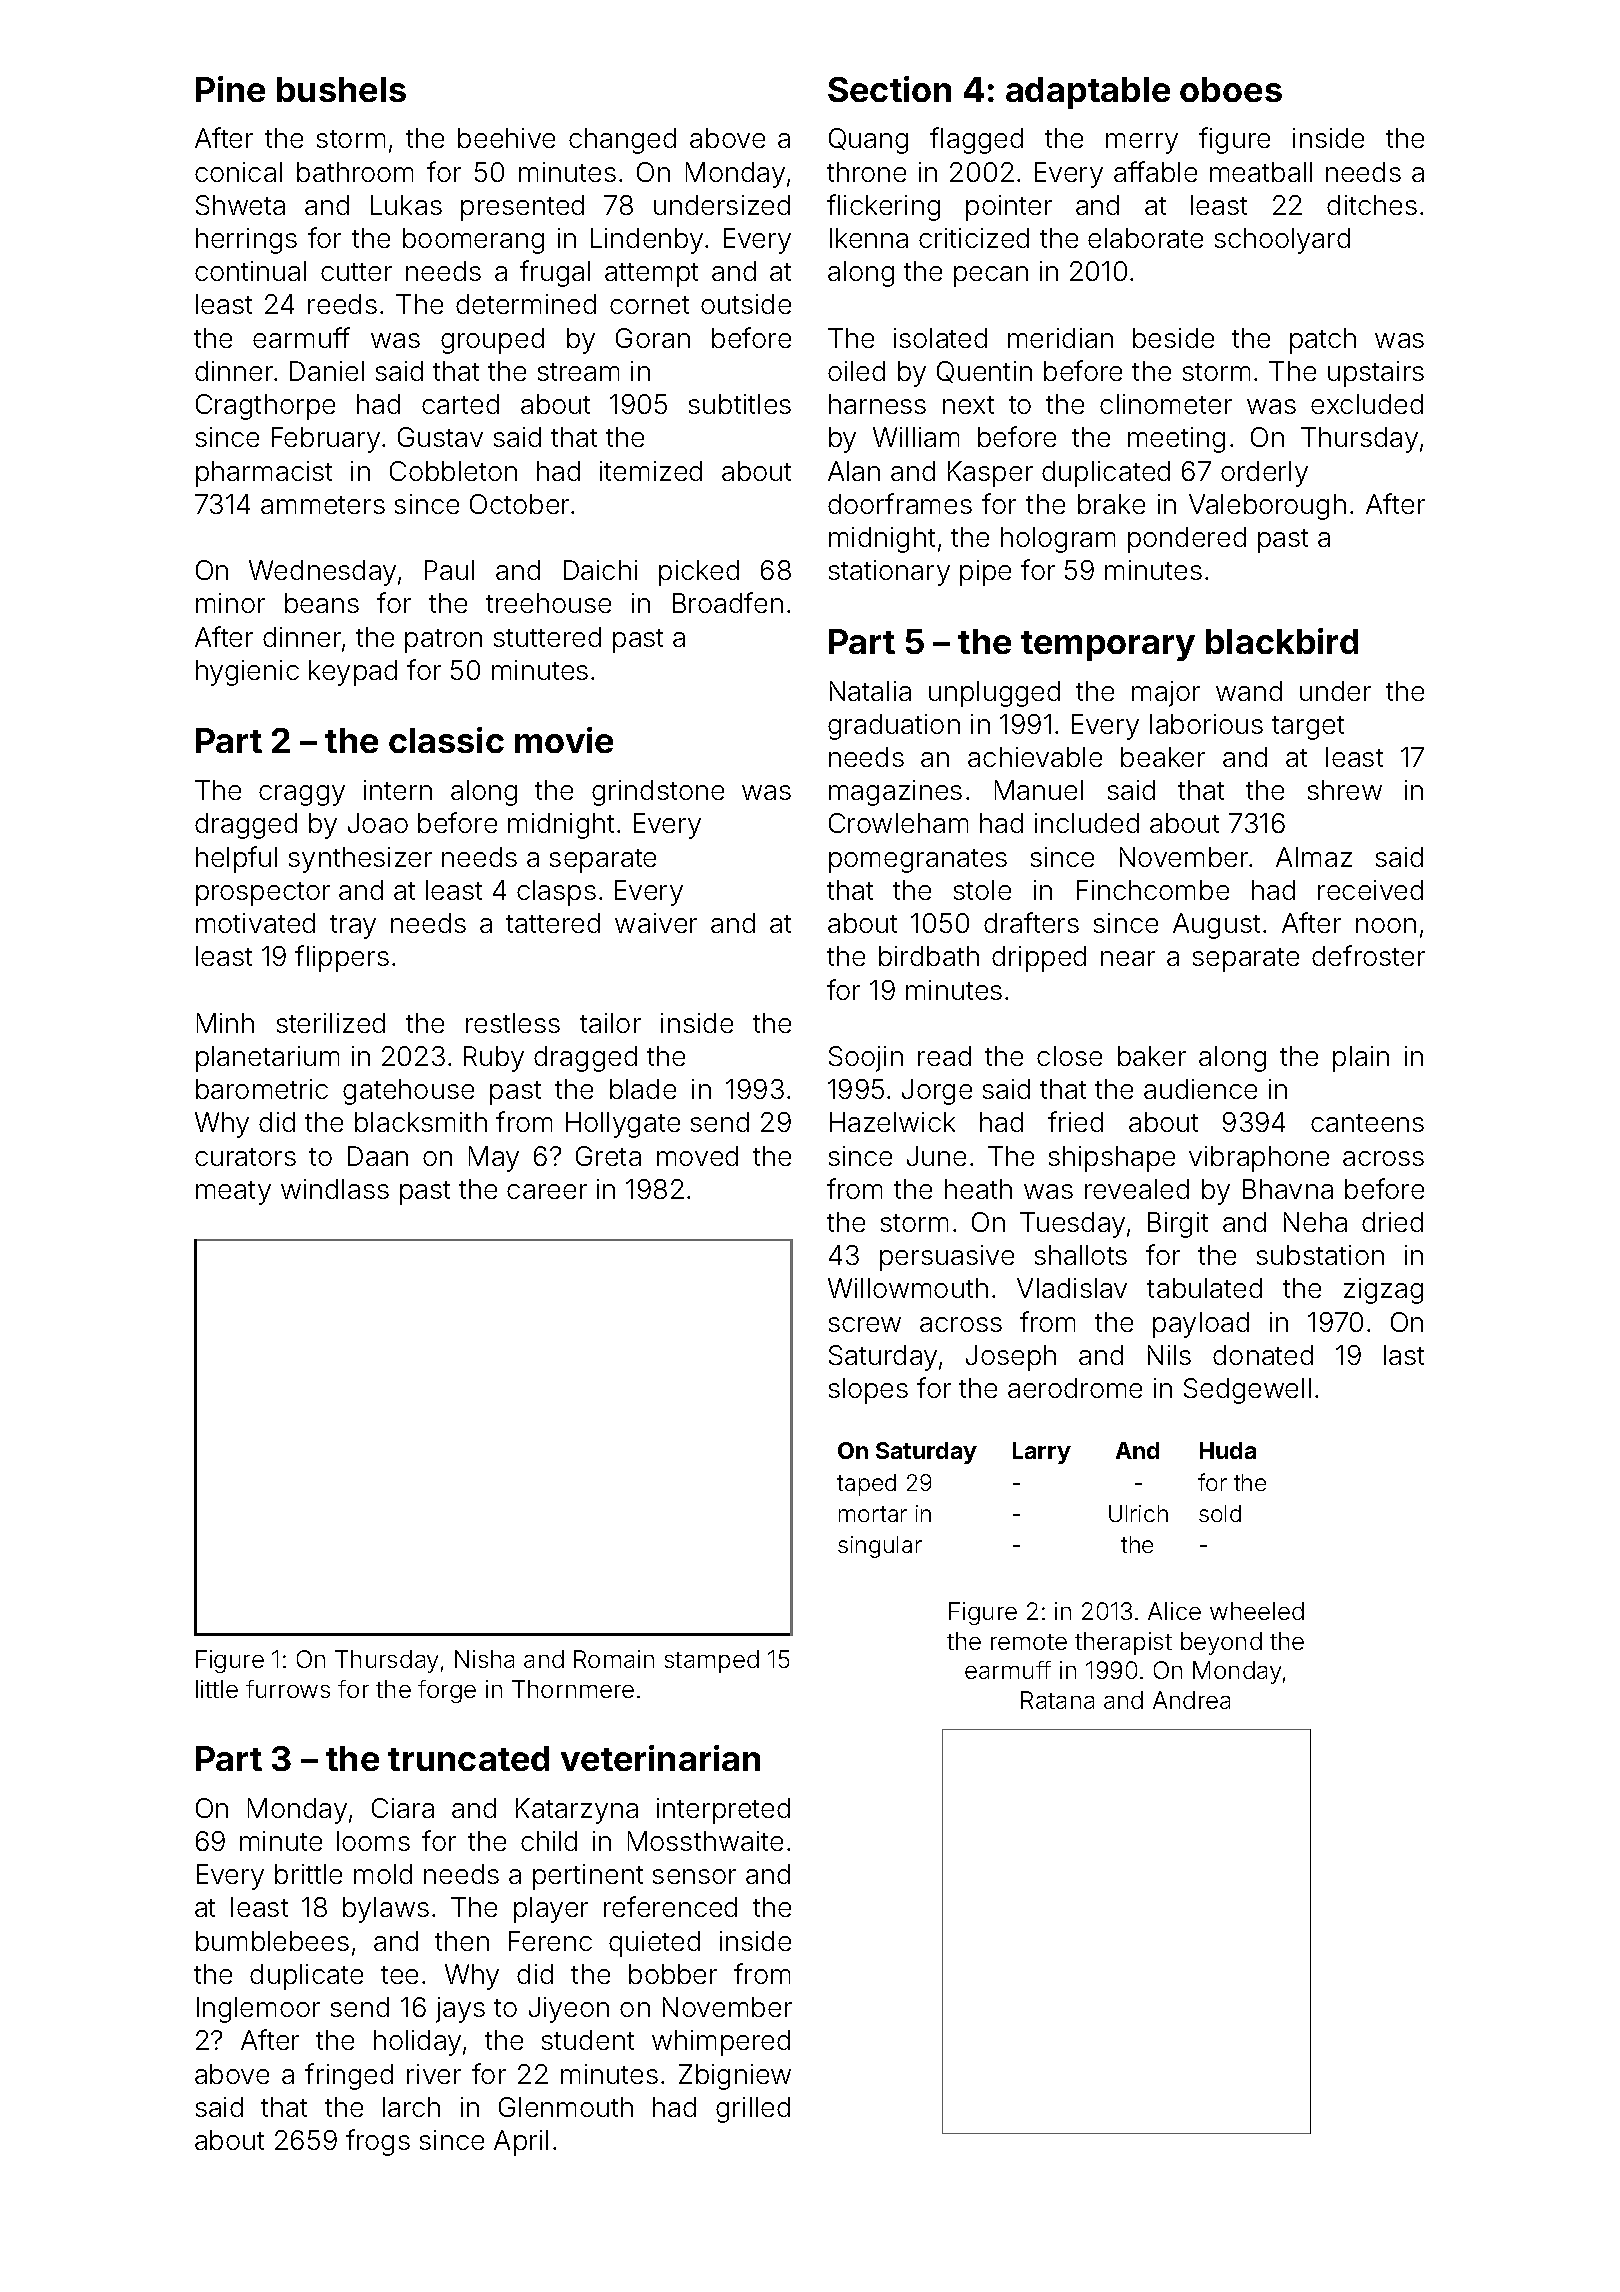 The height and width of the screenshot is (2292, 1620). What do you see at coordinates (866, 1059) in the screenshot?
I see `Soojin` at bounding box center [866, 1059].
